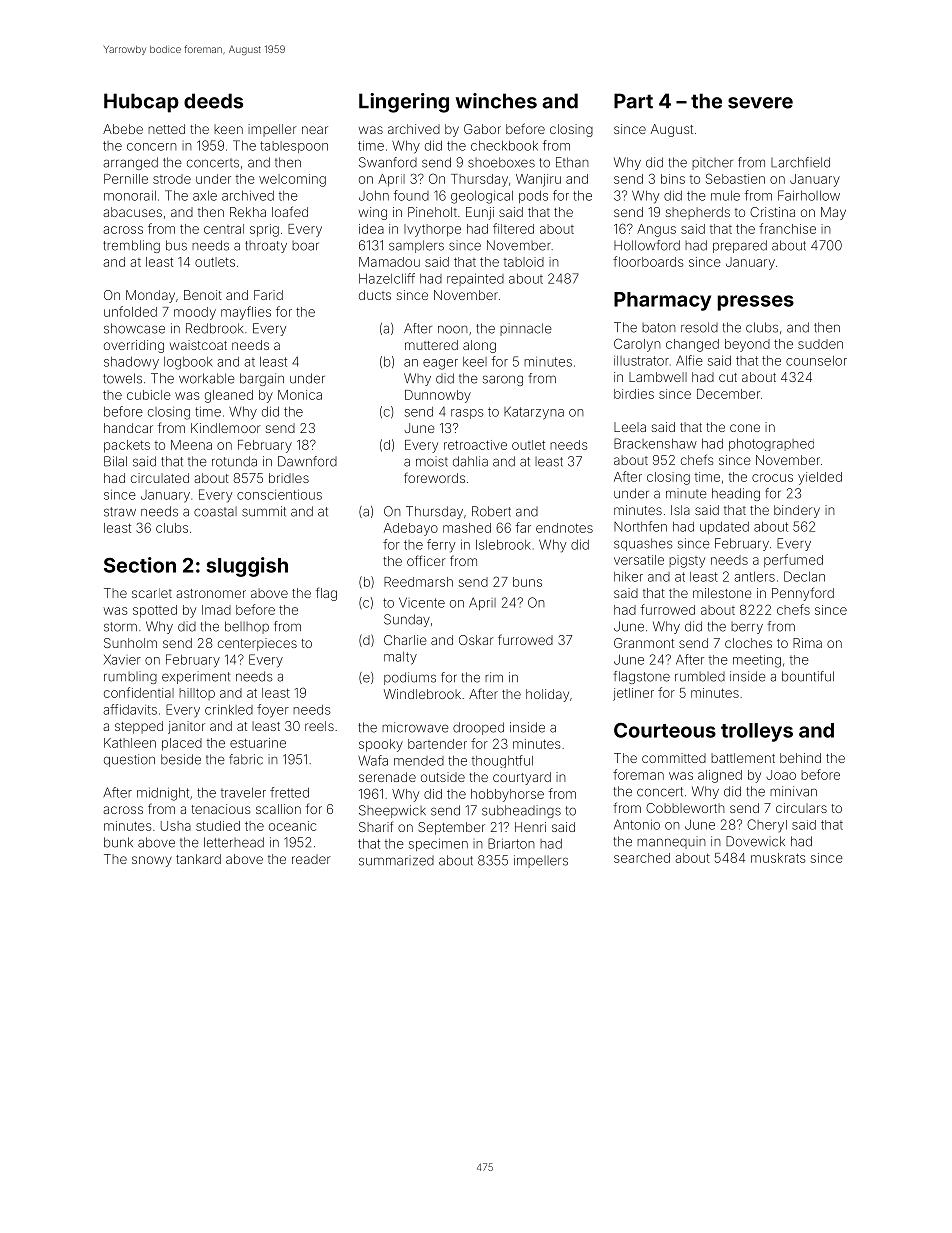  I want to click on Lingering, so click(404, 103).
